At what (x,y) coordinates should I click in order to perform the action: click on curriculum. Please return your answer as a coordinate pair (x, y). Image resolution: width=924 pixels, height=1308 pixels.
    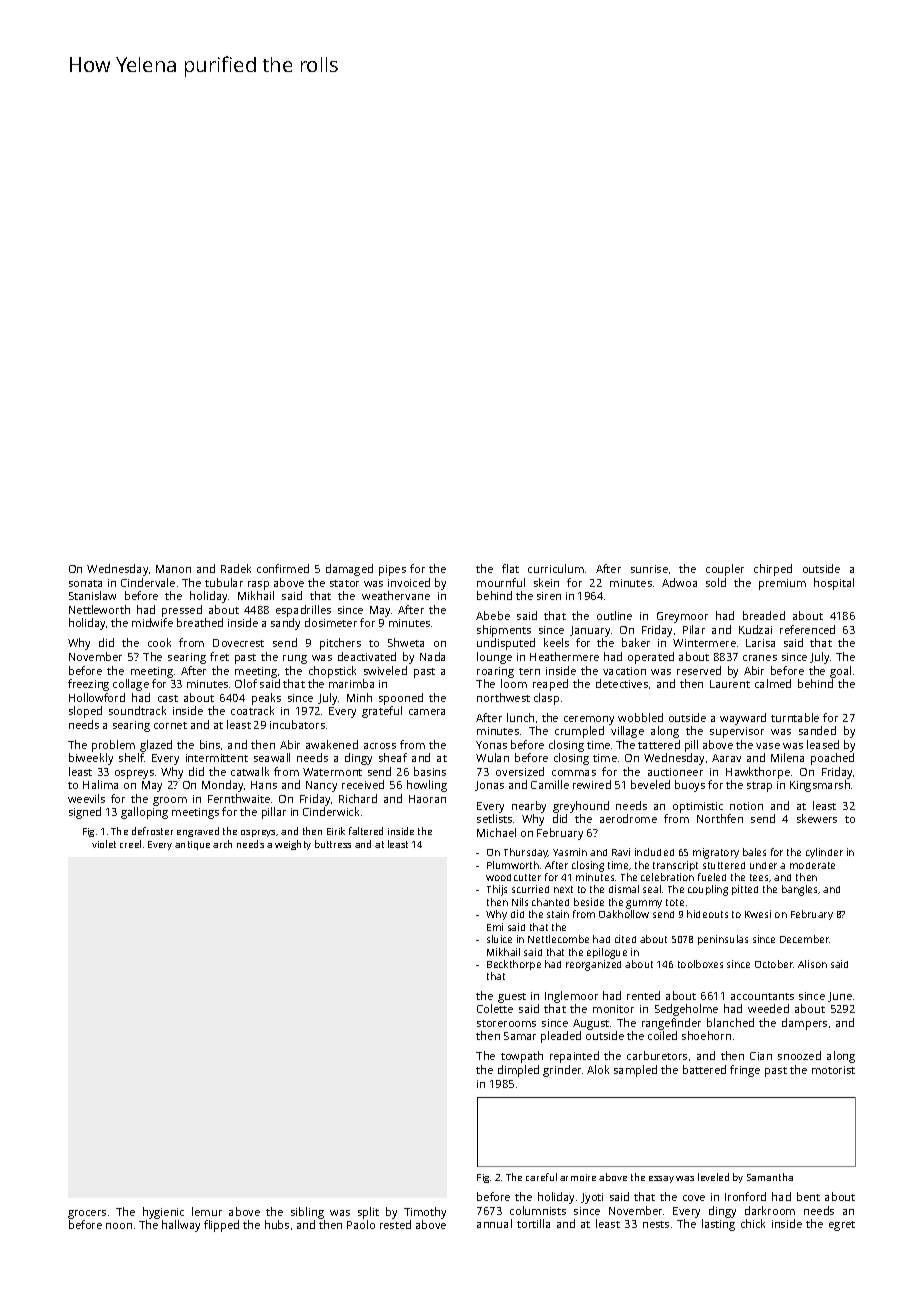
    Looking at the image, I should click on (556, 568).
